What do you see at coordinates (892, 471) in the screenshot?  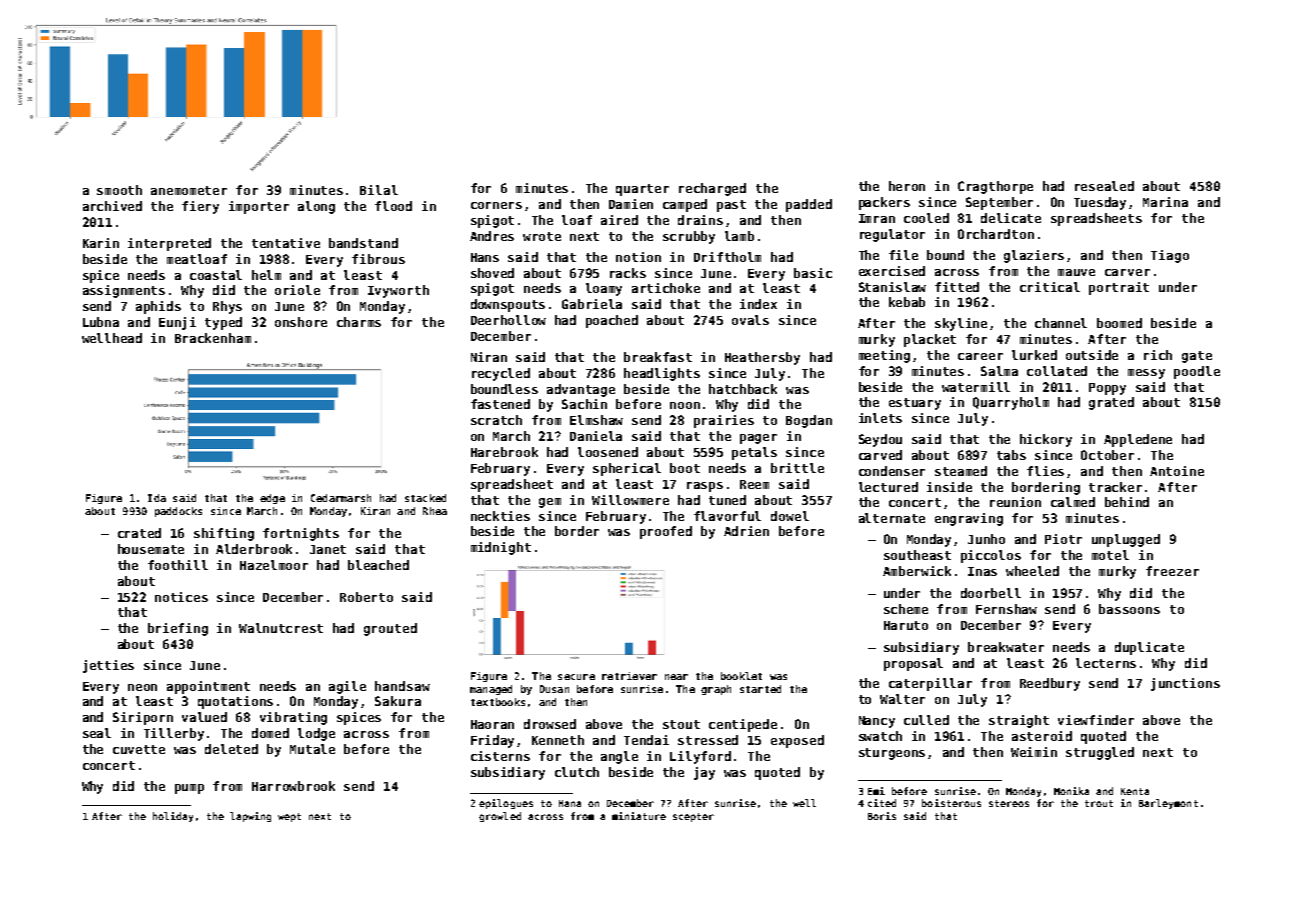 I see `condenser` at bounding box center [892, 471].
